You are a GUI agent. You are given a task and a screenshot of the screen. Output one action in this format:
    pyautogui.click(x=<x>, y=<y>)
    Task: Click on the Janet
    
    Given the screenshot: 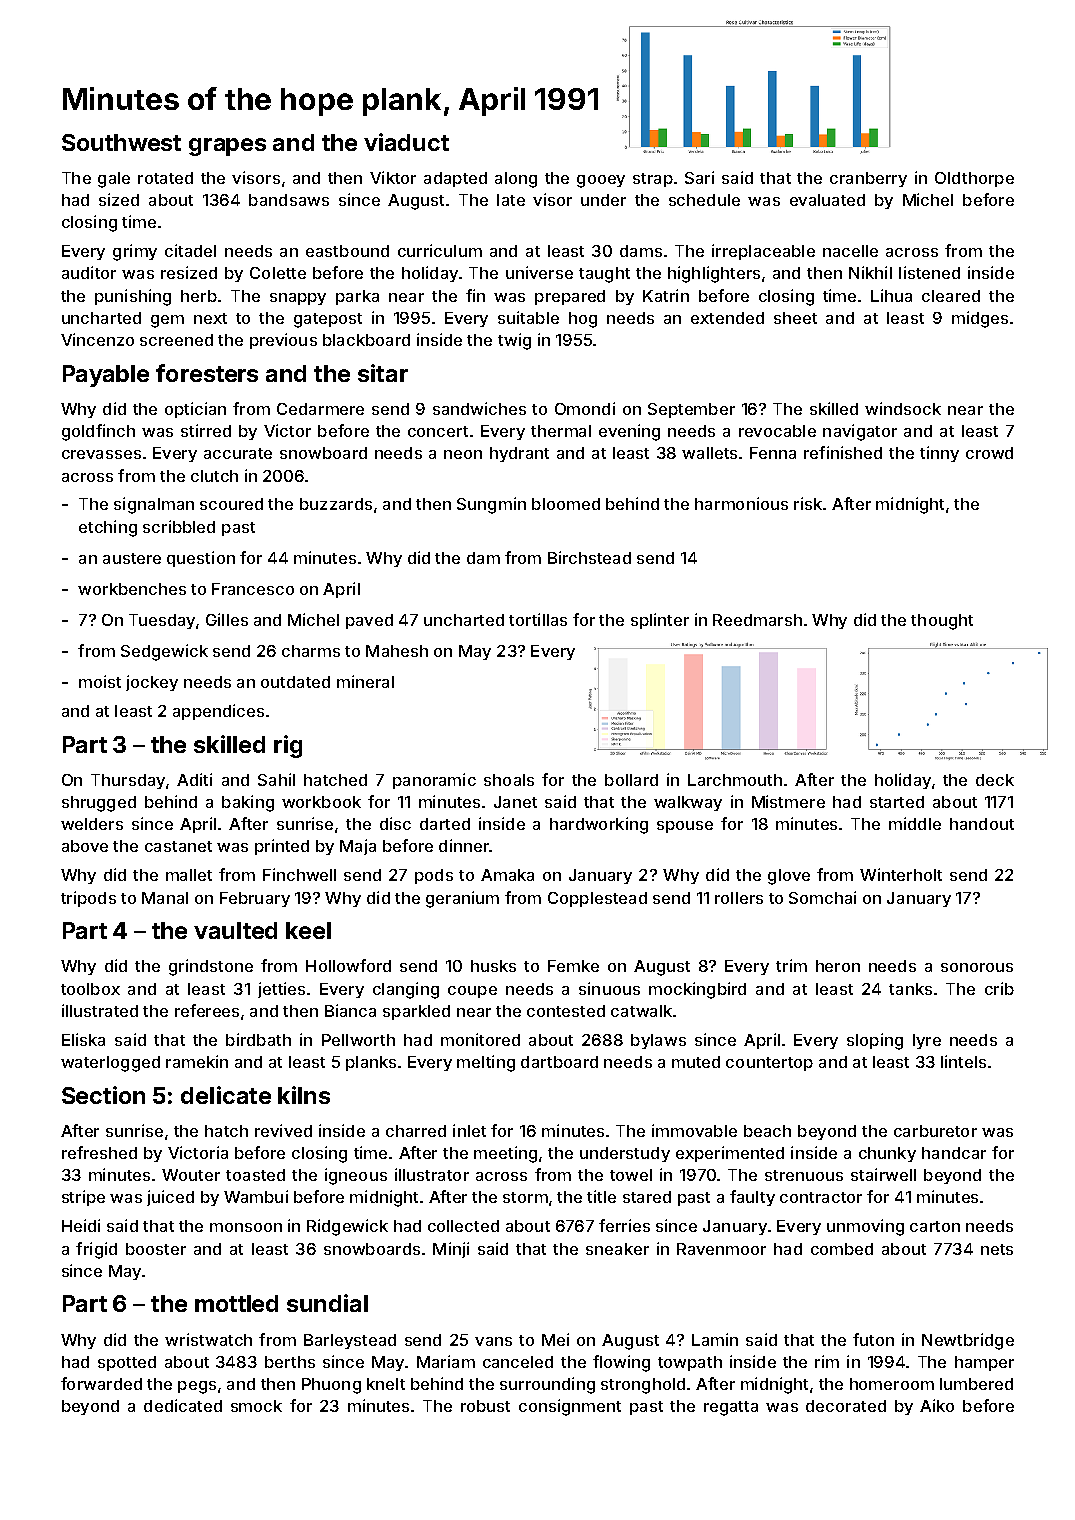 What is the action you would take?
    pyautogui.click(x=515, y=802)
